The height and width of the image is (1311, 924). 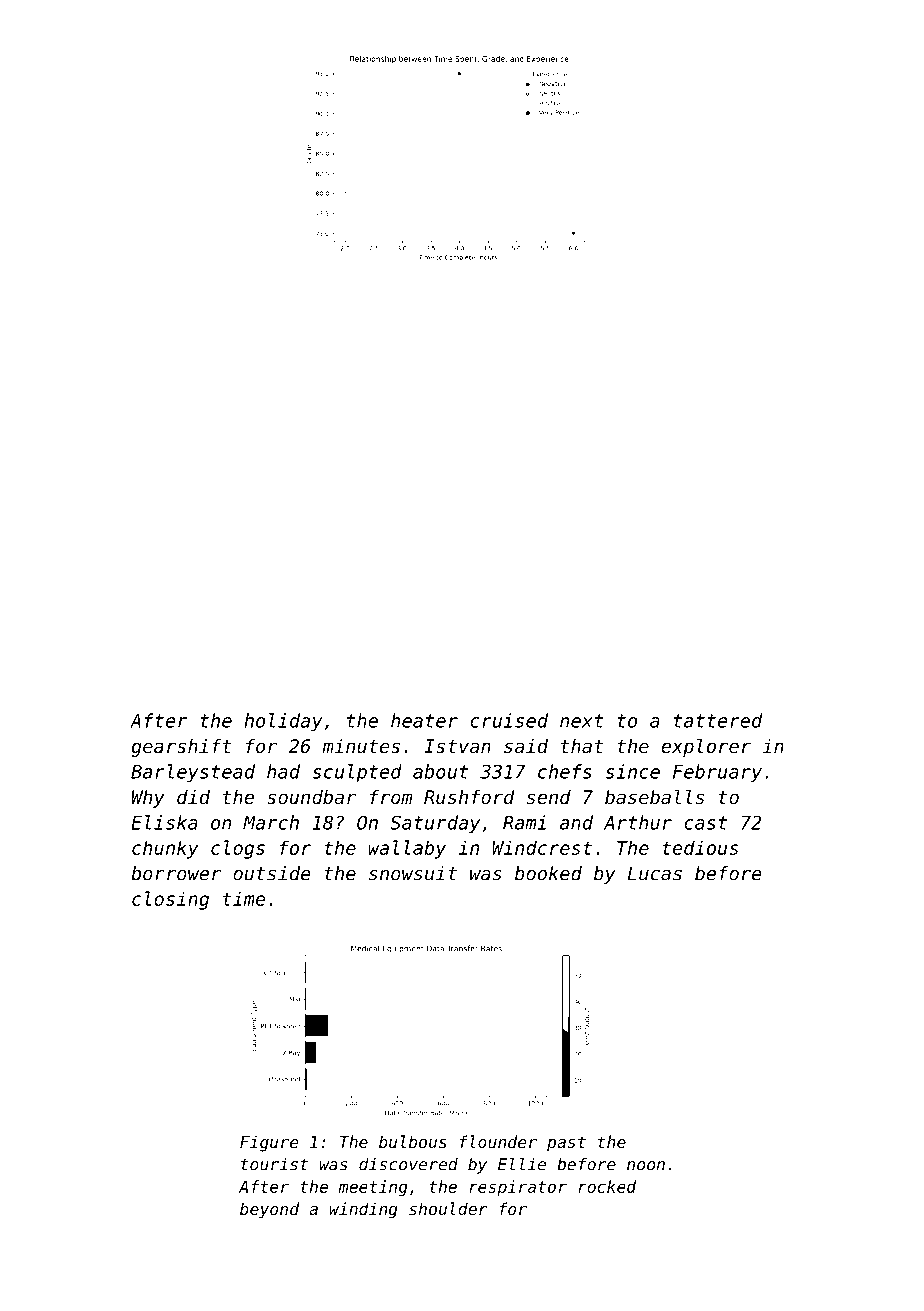 I want to click on closing, so click(x=170, y=900).
